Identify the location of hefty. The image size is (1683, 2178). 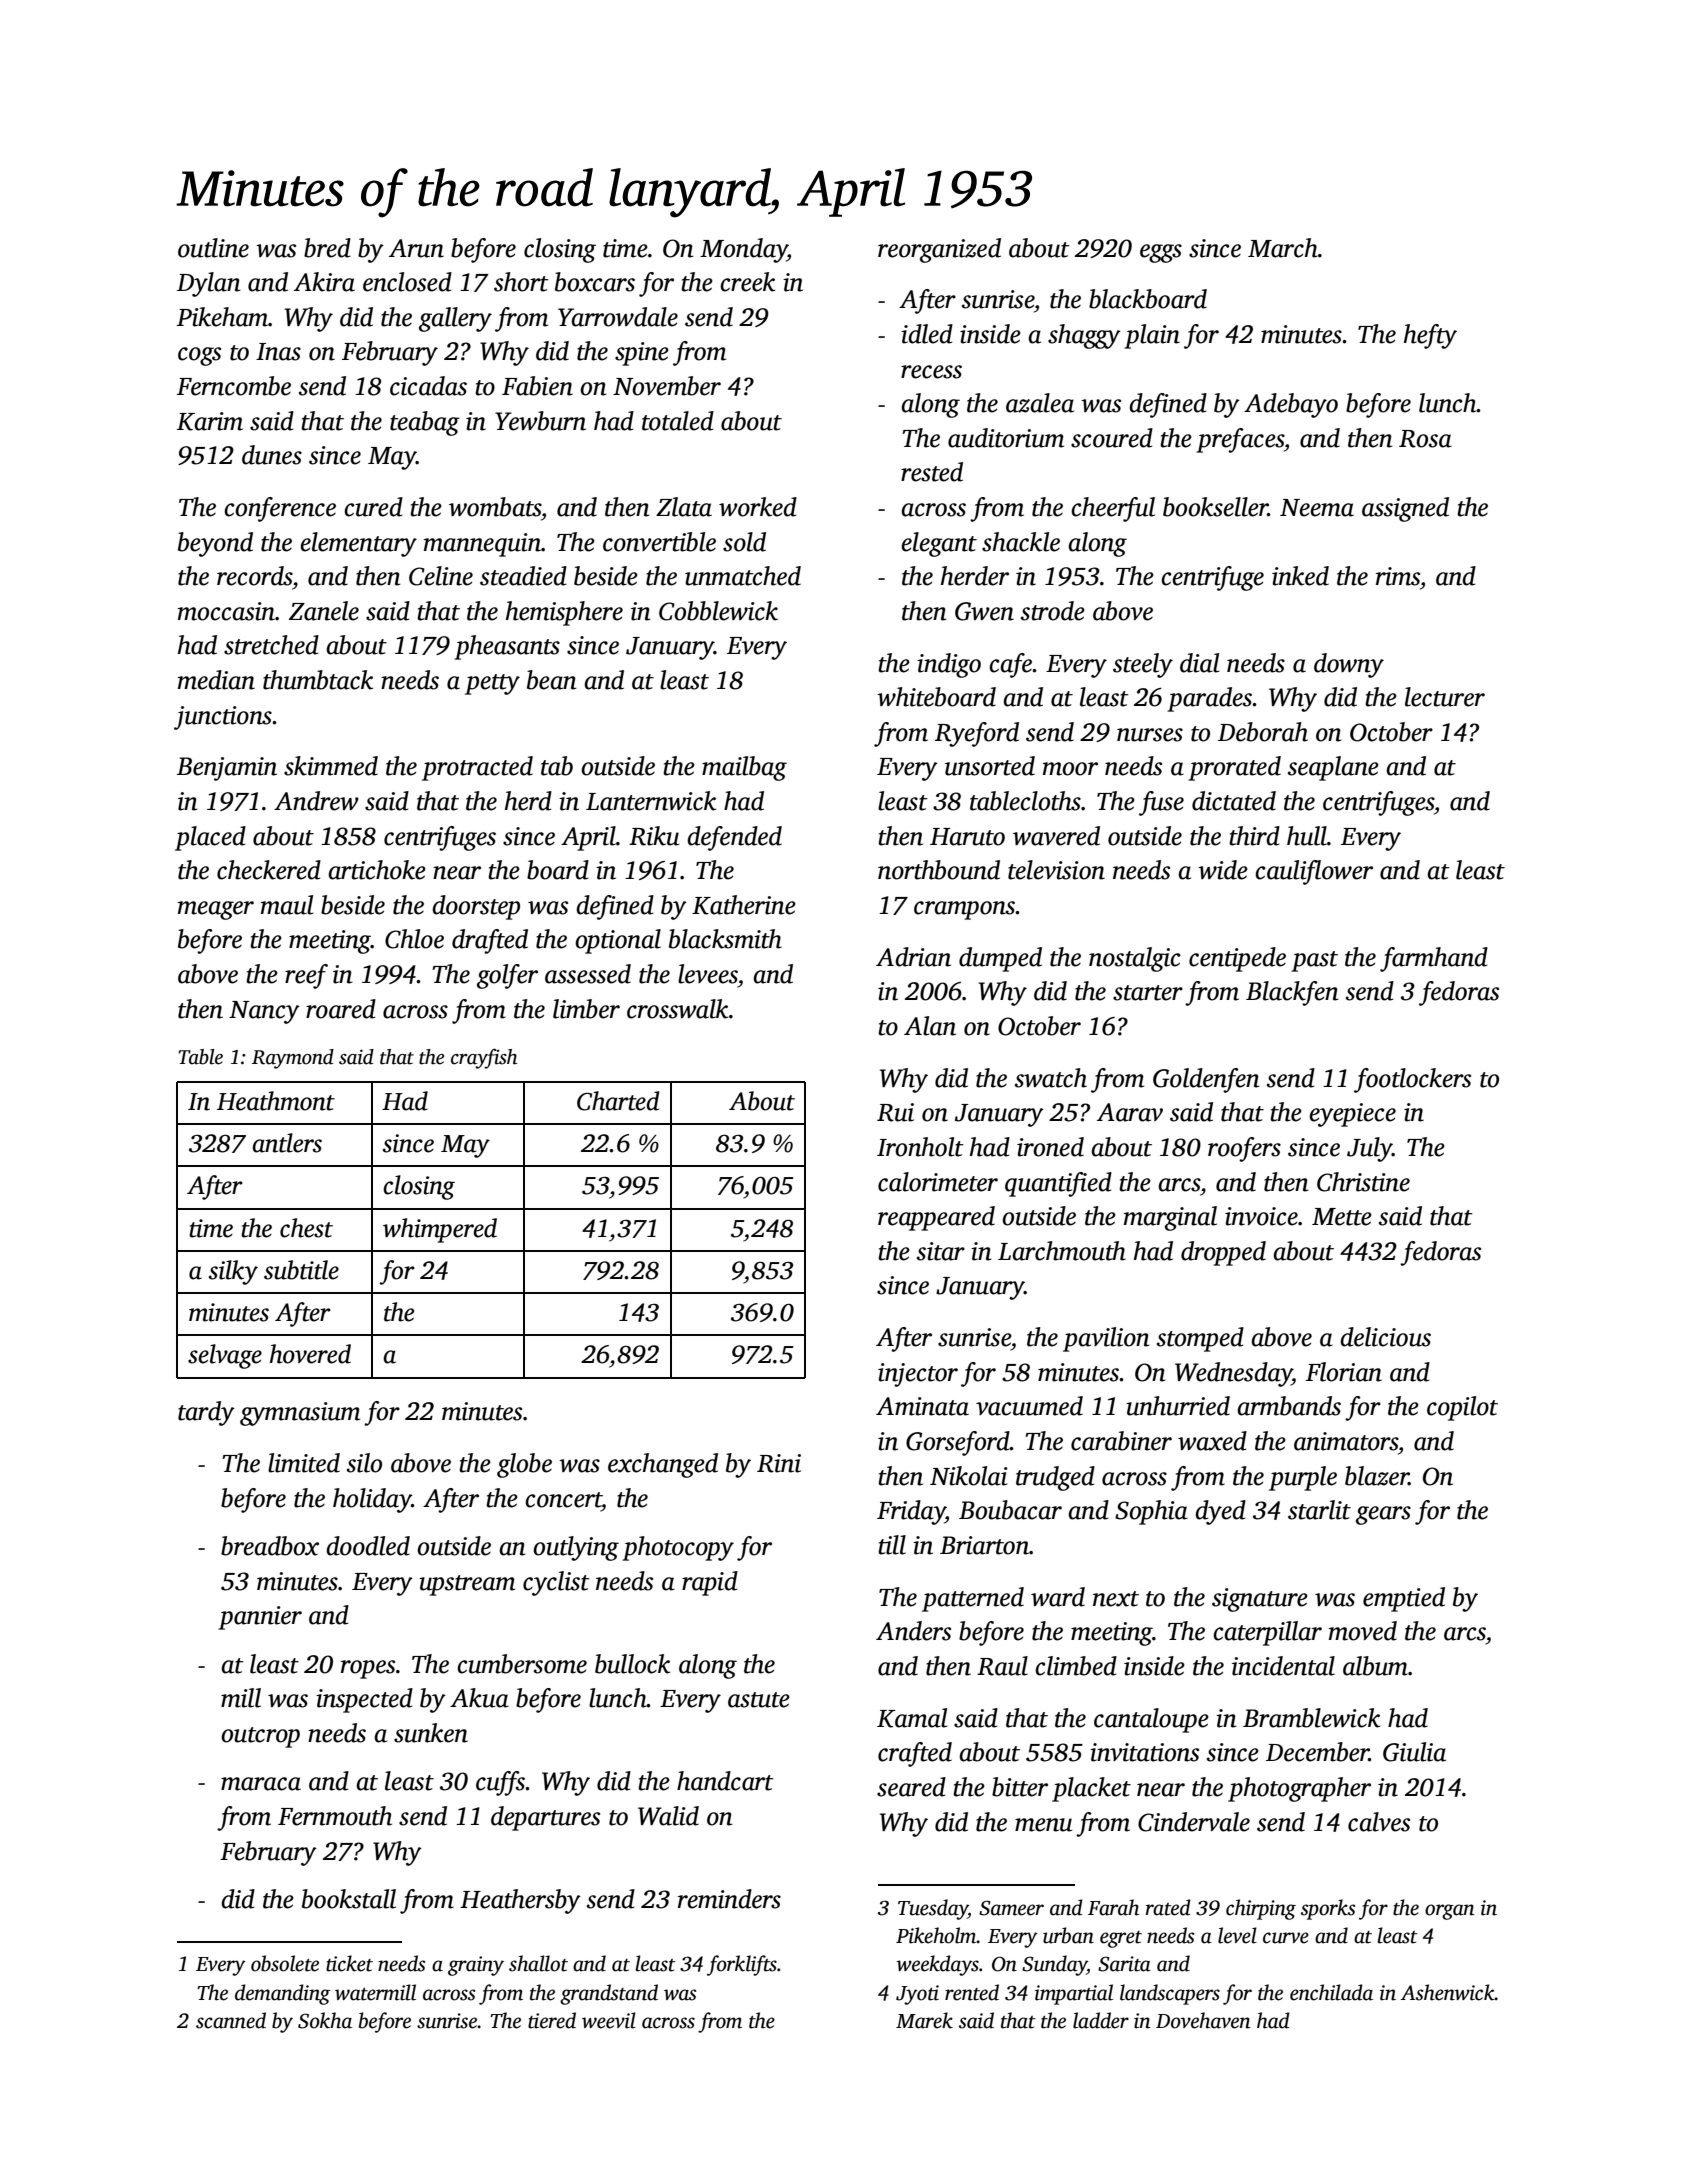
(1430, 336).
